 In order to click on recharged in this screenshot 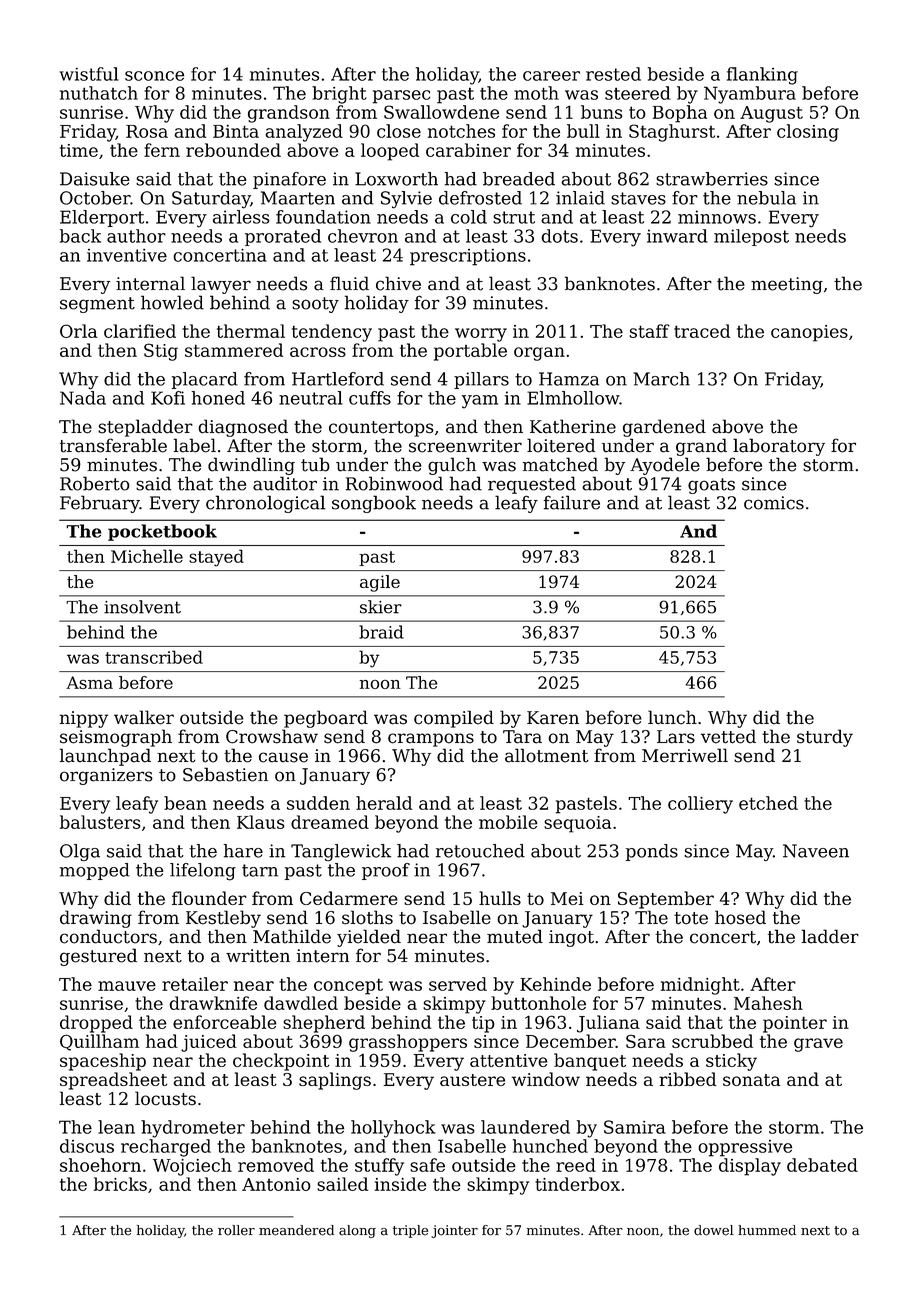, I will do `click(166, 1148)`.
